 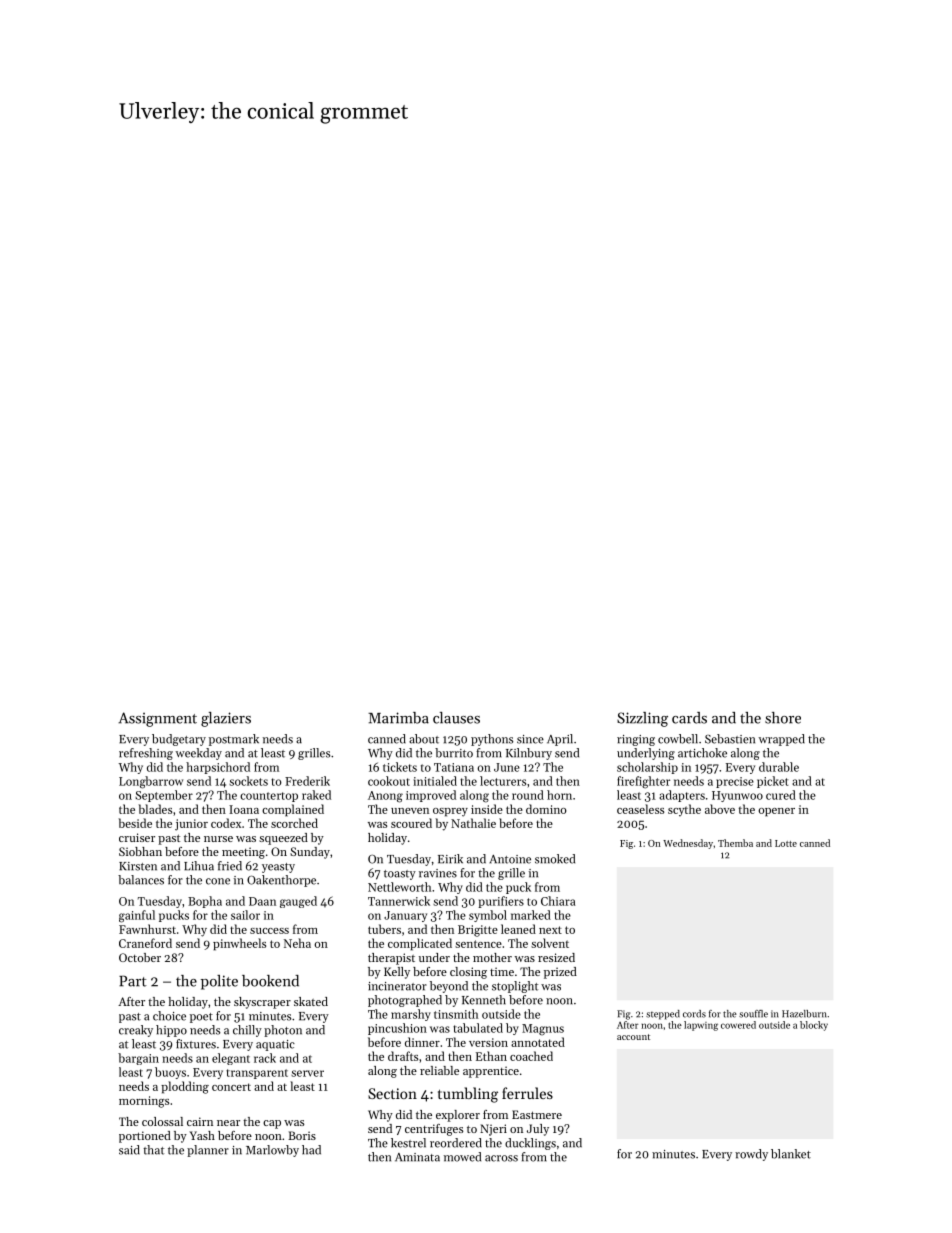 I want to click on Kenneth, so click(x=484, y=1000).
